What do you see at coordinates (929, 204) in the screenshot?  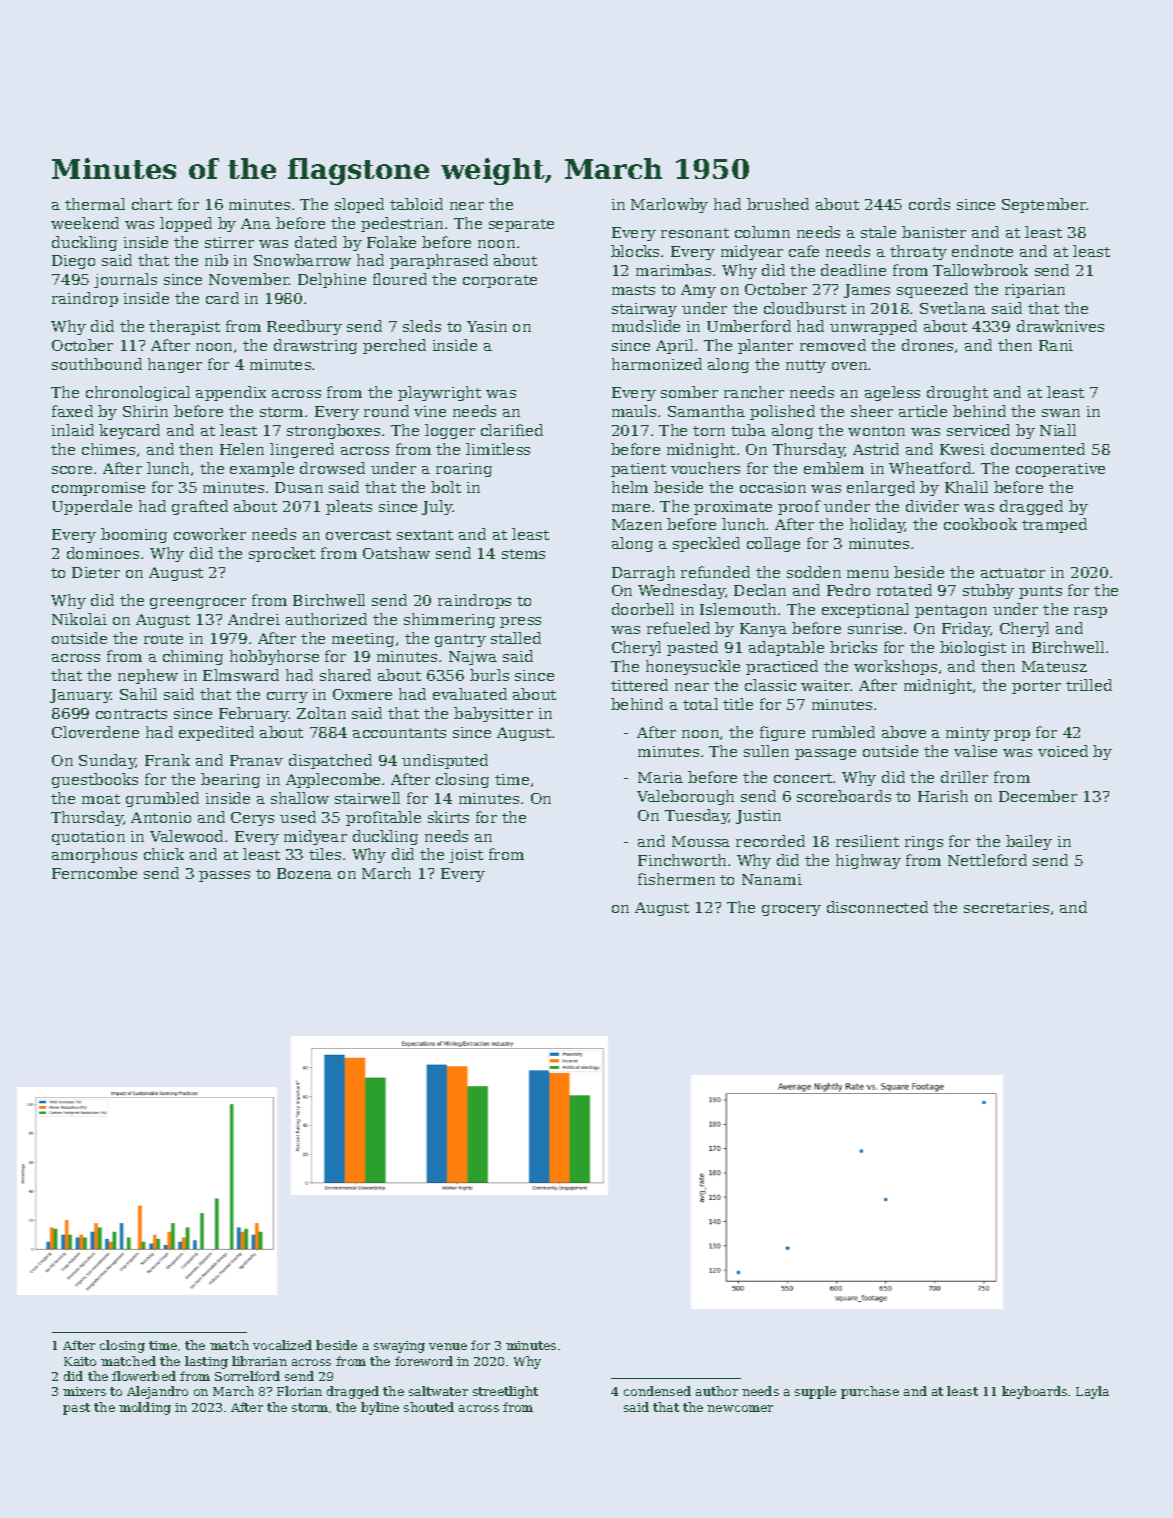 I see `cords` at bounding box center [929, 204].
